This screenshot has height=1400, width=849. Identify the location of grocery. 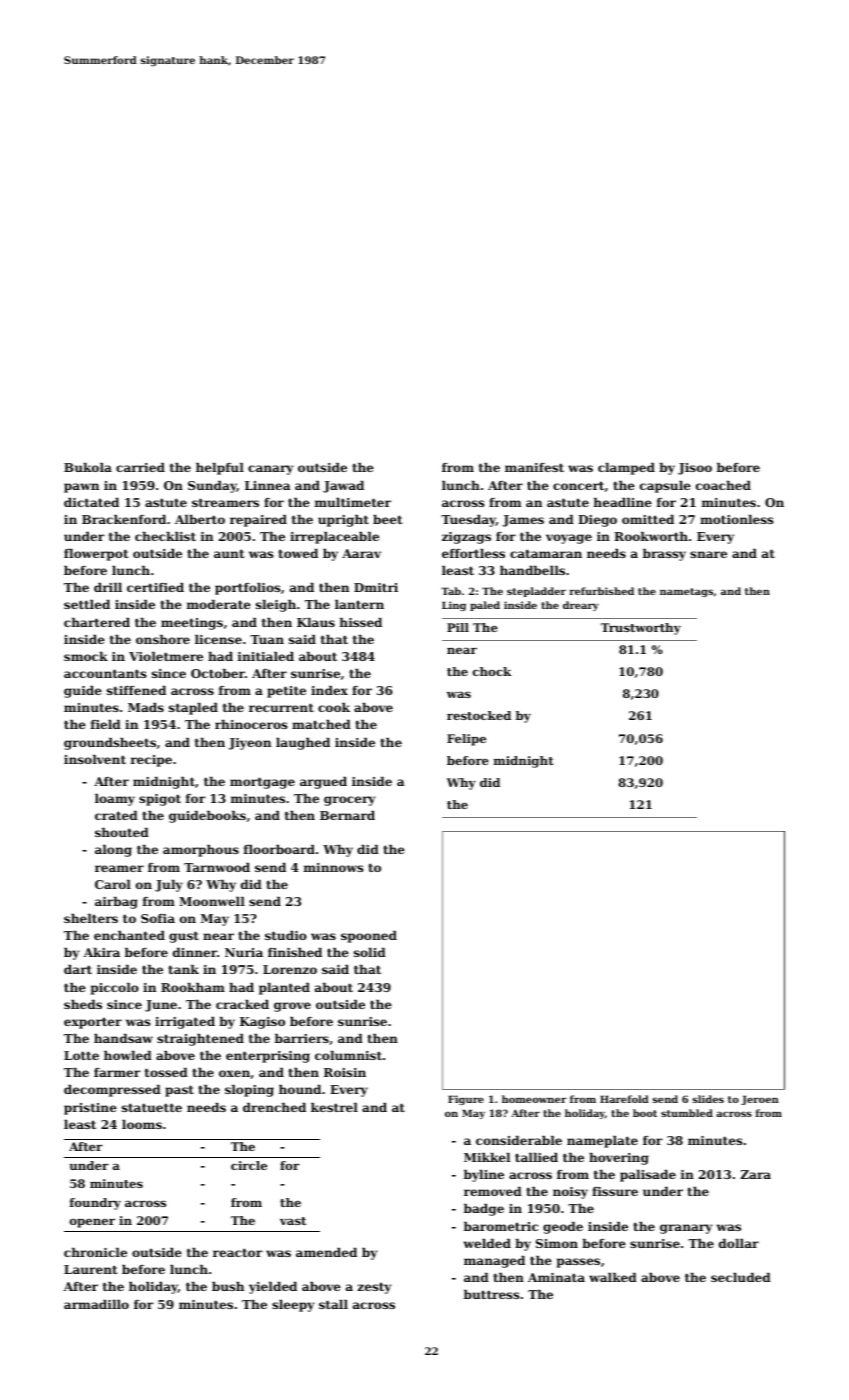
(350, 801).
